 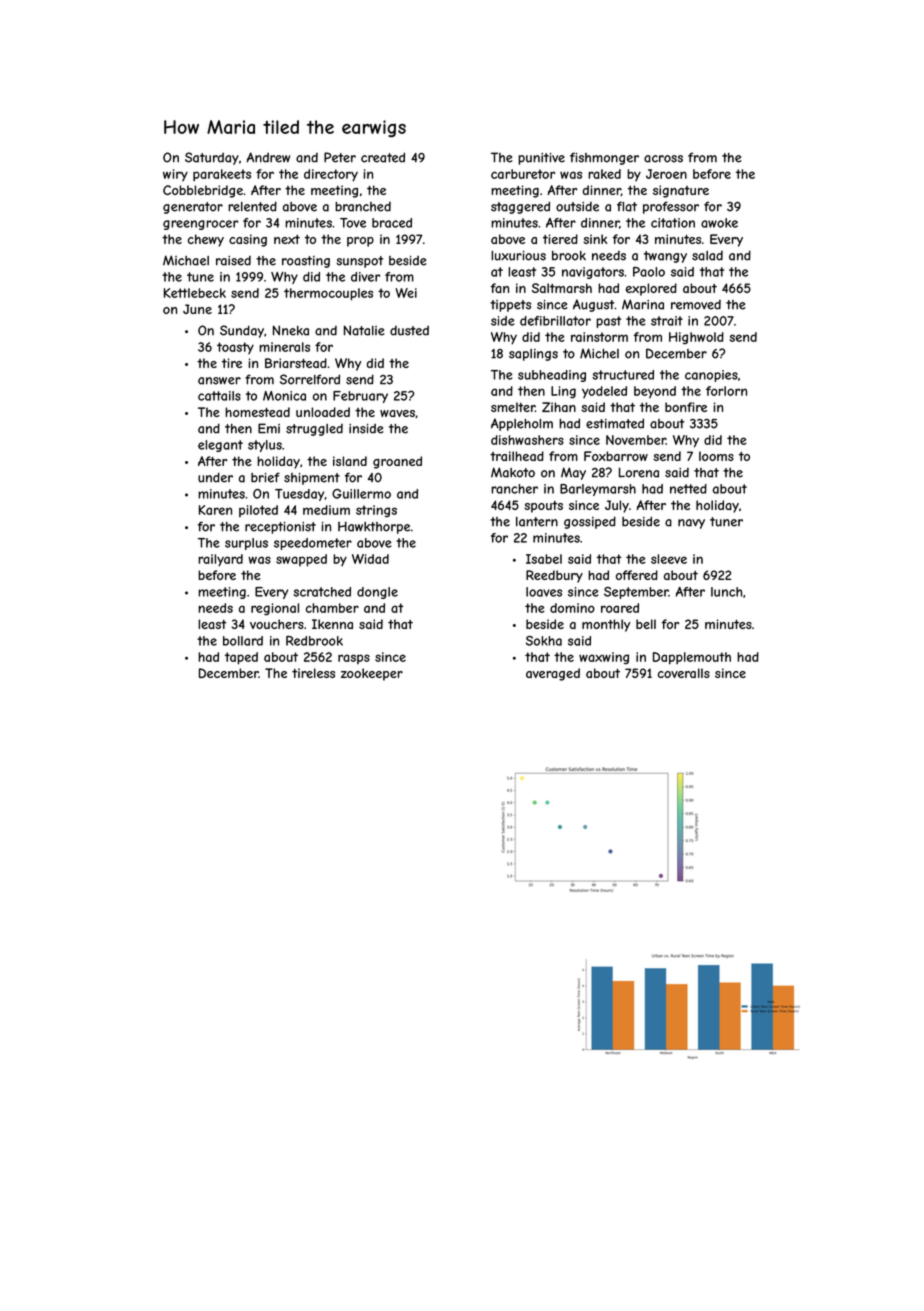 I want to click on Highwold, so click(x=696, y=338).
